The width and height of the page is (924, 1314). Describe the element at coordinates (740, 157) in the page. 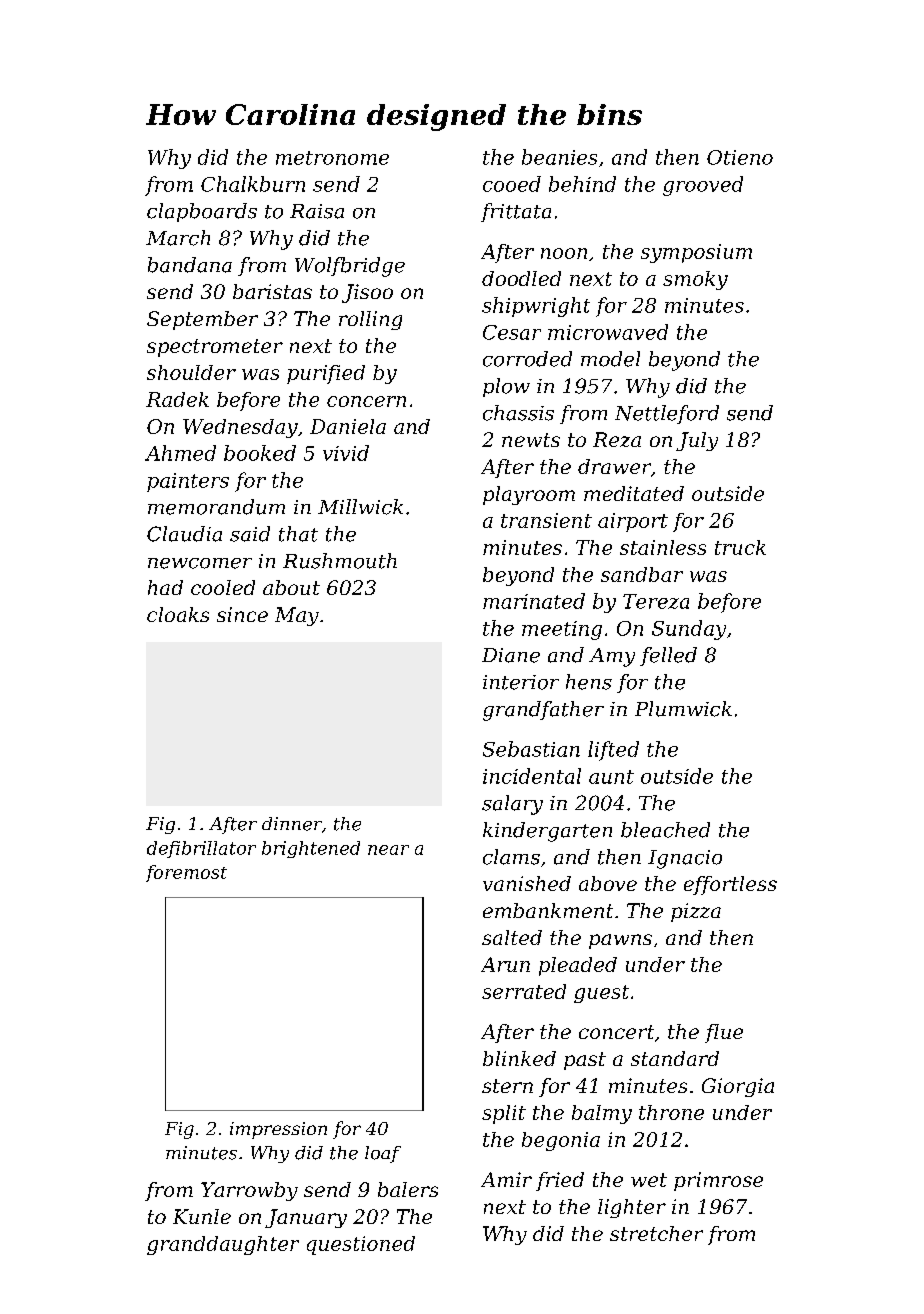

I see `Otieno` at that location.
